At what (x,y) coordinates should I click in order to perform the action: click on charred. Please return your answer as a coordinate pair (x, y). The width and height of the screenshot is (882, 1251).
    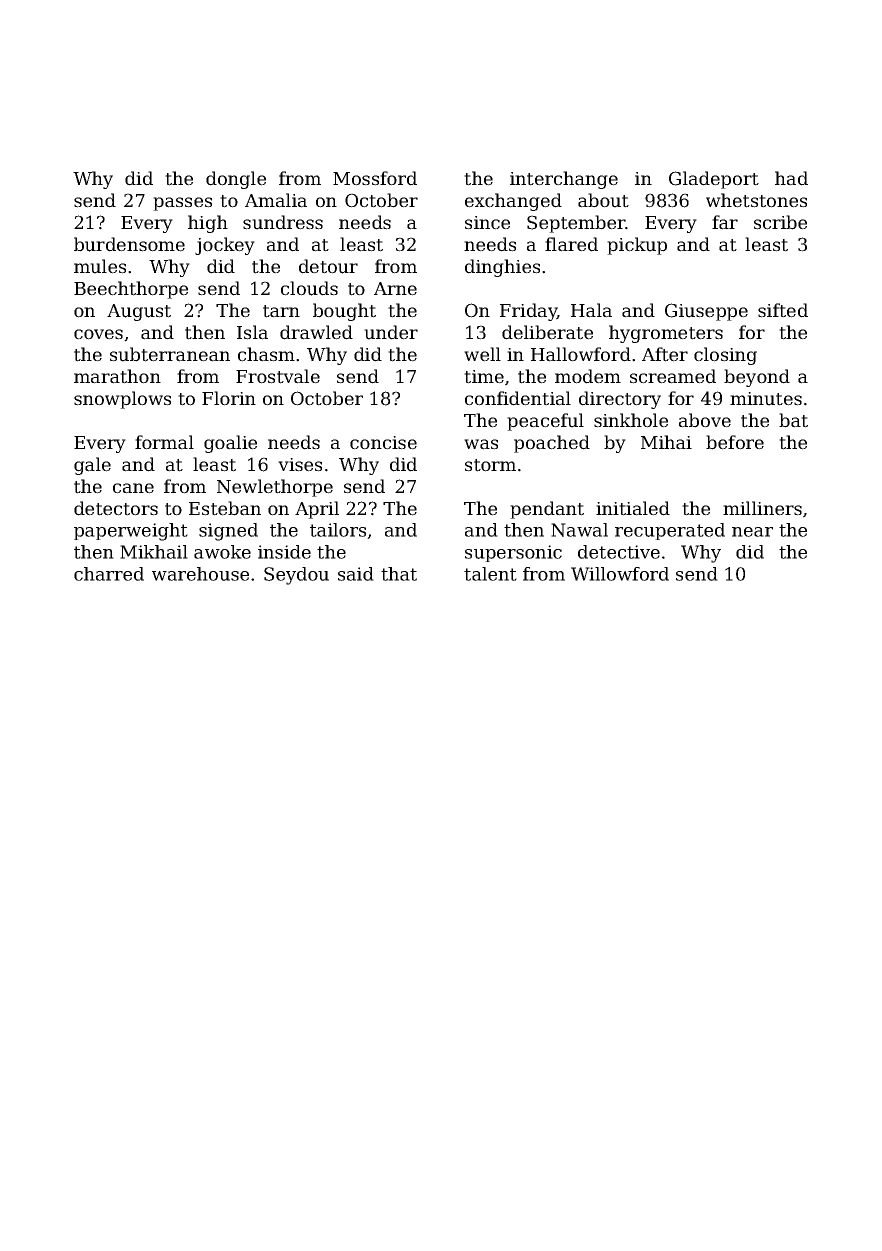
    Looking at the image, I should click on (109, 574).
